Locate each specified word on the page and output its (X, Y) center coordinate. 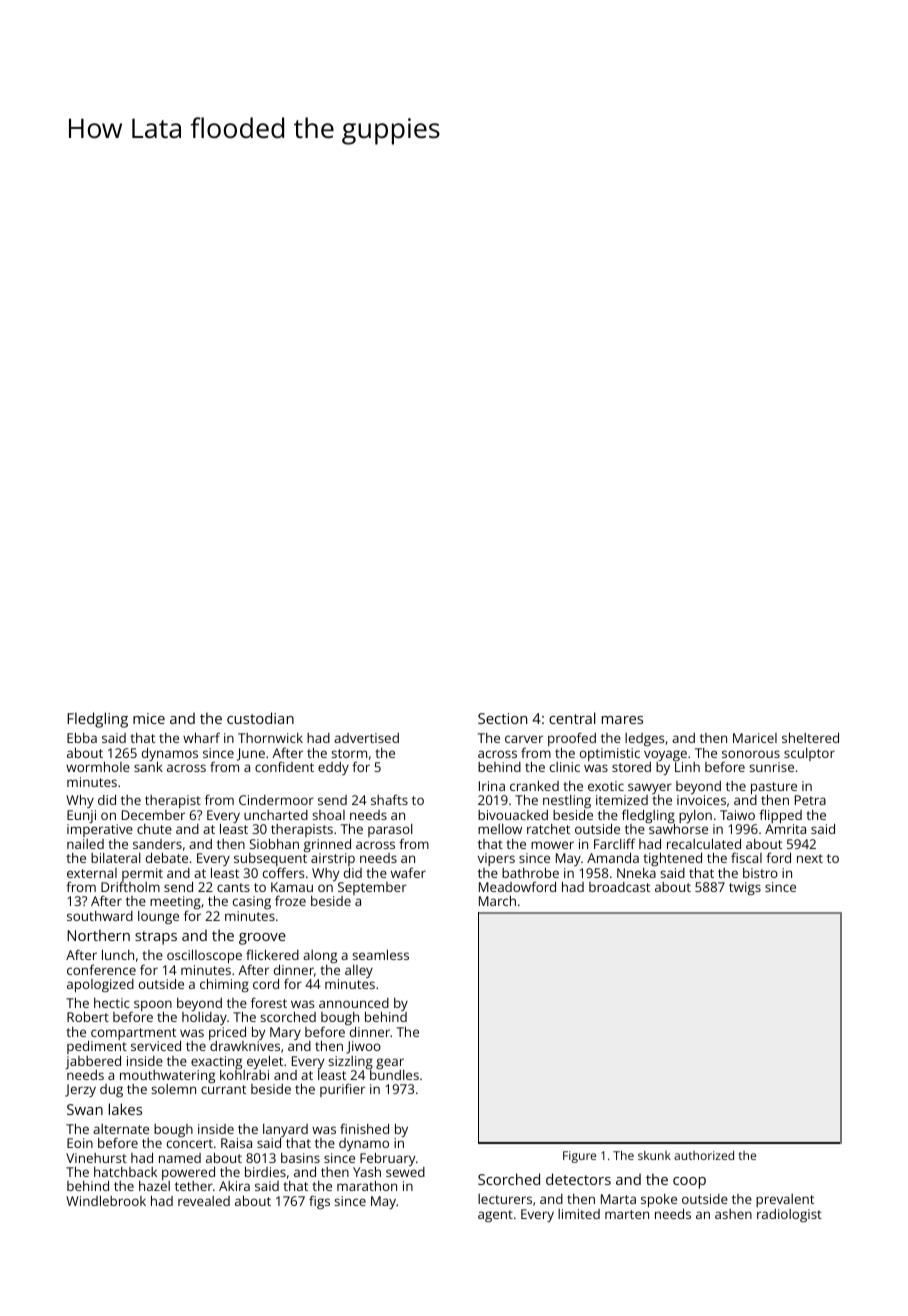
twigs (745, 888)
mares (622, 720)
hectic (112, 1003)
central (572, 718)
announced (354, 1003)
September (372, 888)
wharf (201, 737)
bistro (760, 873)
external (92, 873)
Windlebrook (106, 1200)
